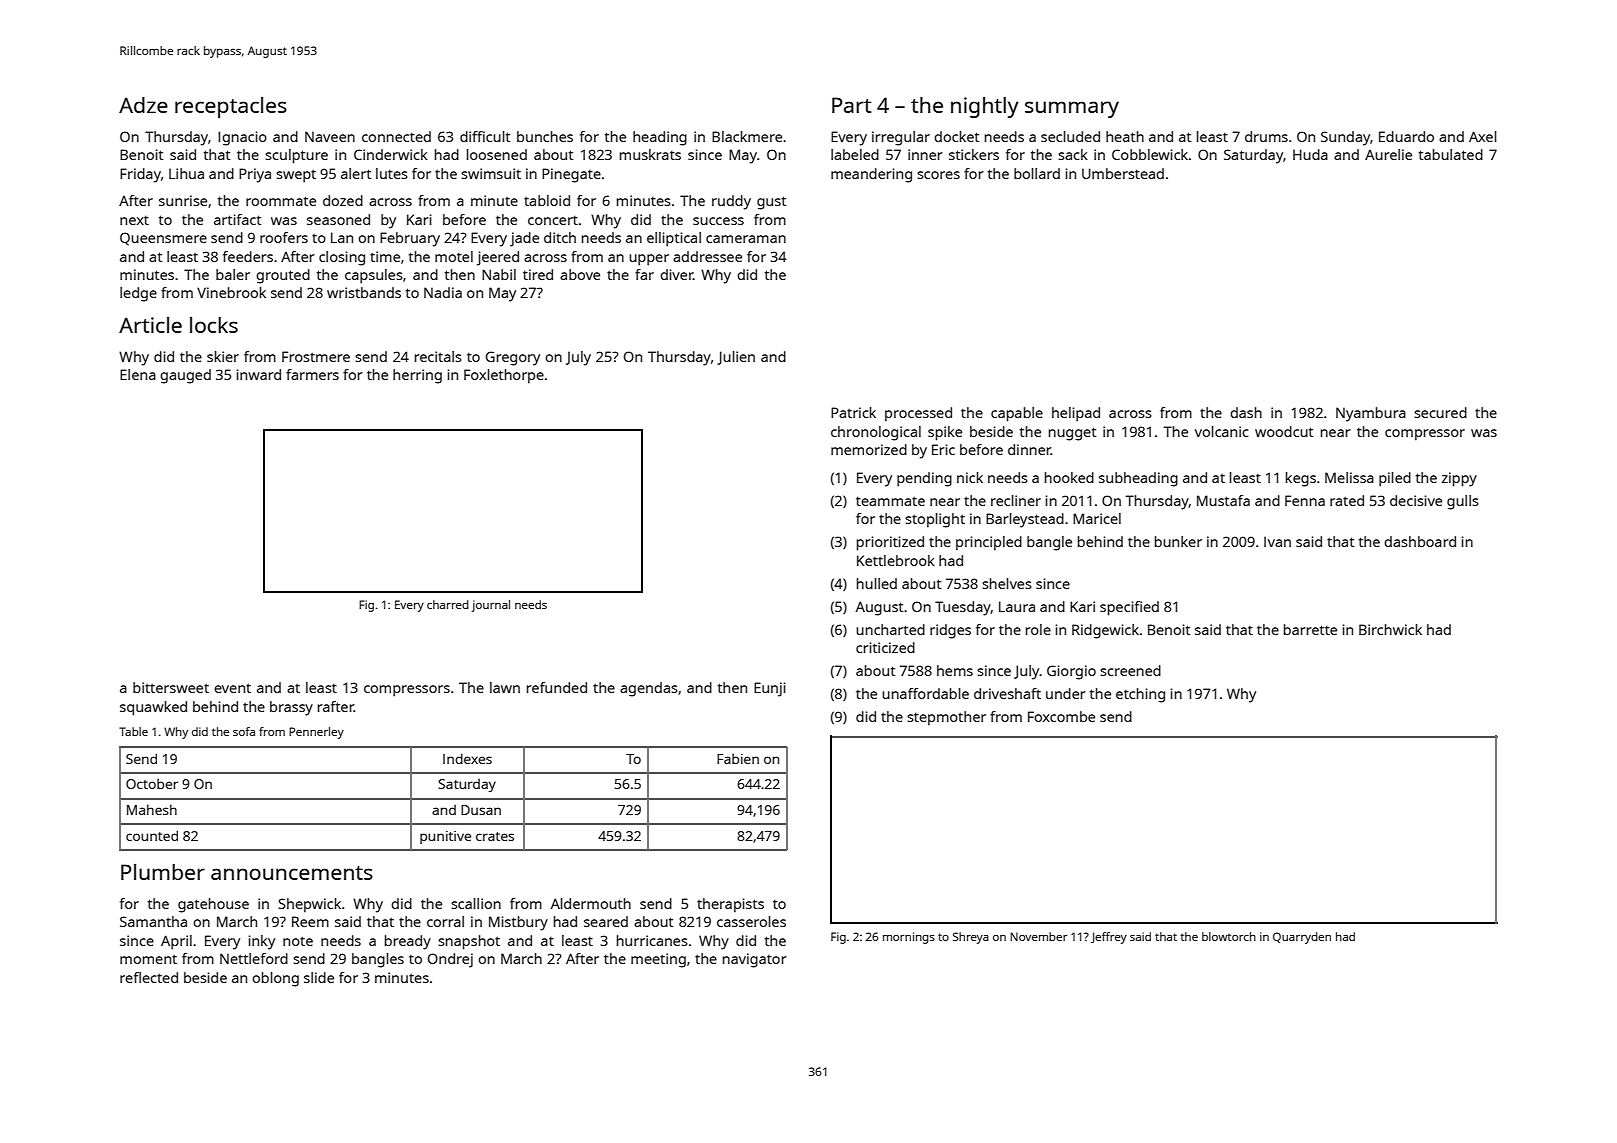 The image size is (1617, 1143). What do you see at coordinates (1390, 629) in the screenshot?
I see `Birchwick` at bounding box center [1390, 629].
